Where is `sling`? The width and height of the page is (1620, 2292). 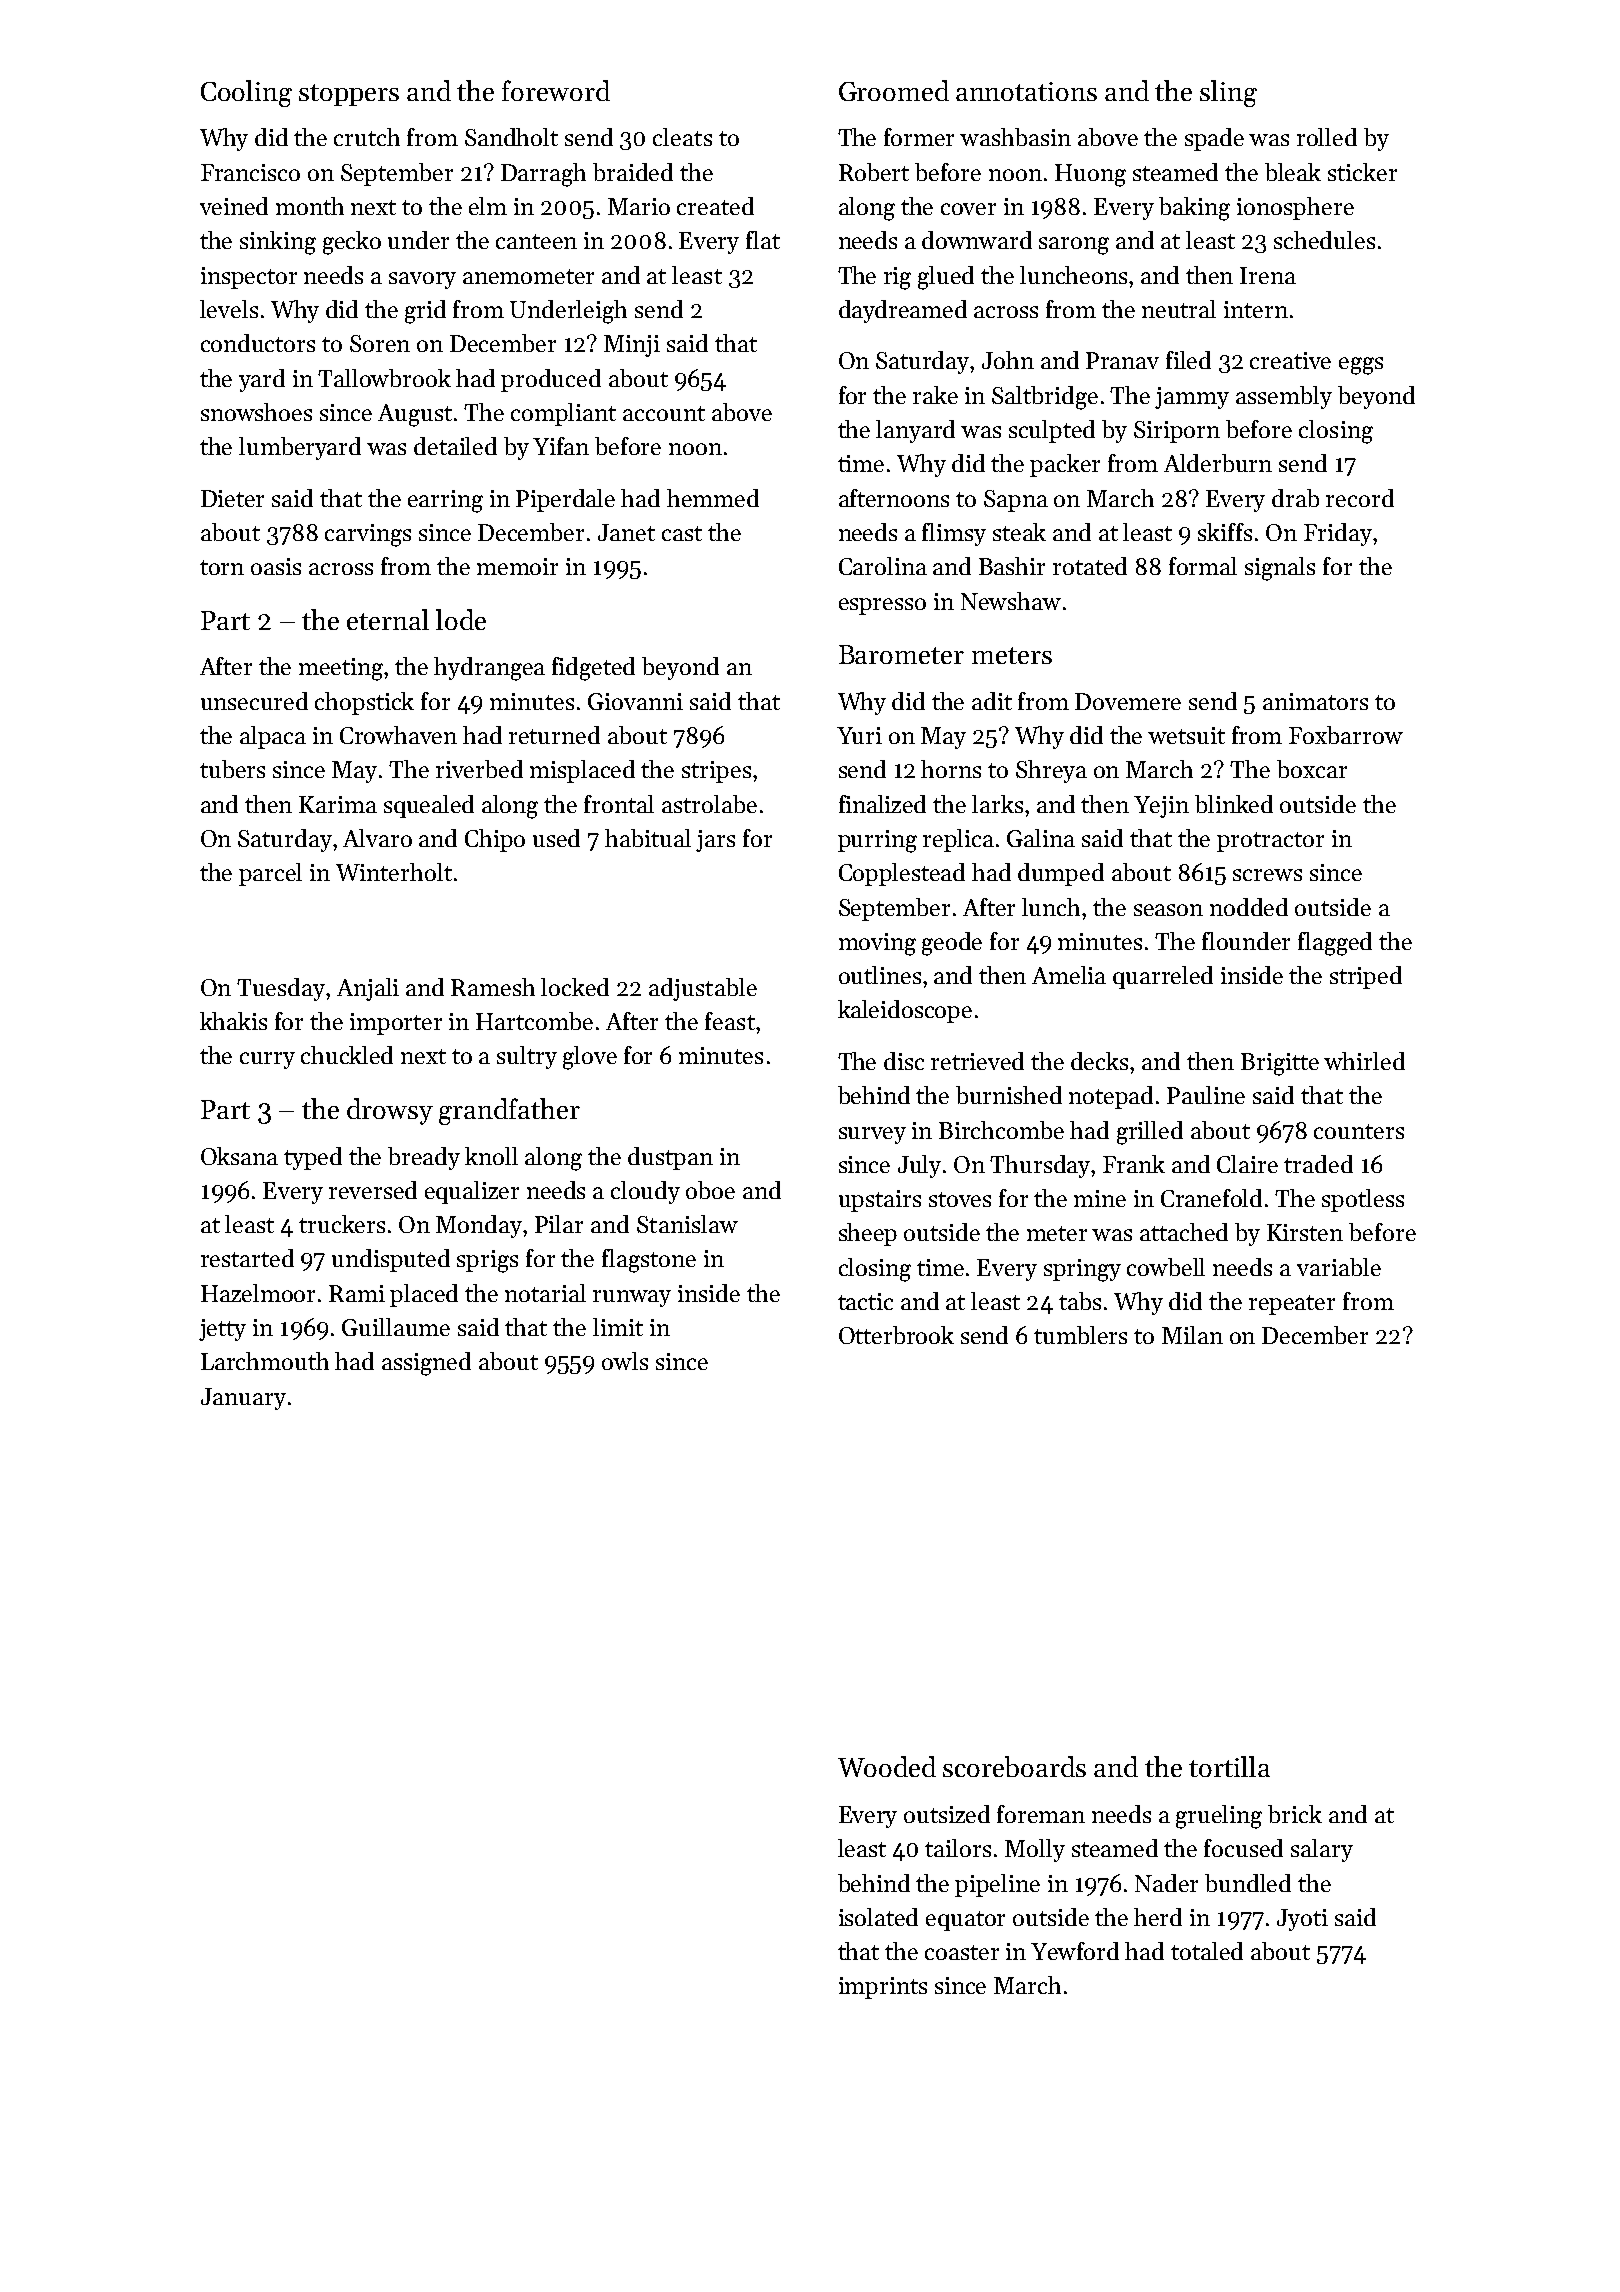 sling is located at coordinates (1228, 93).
